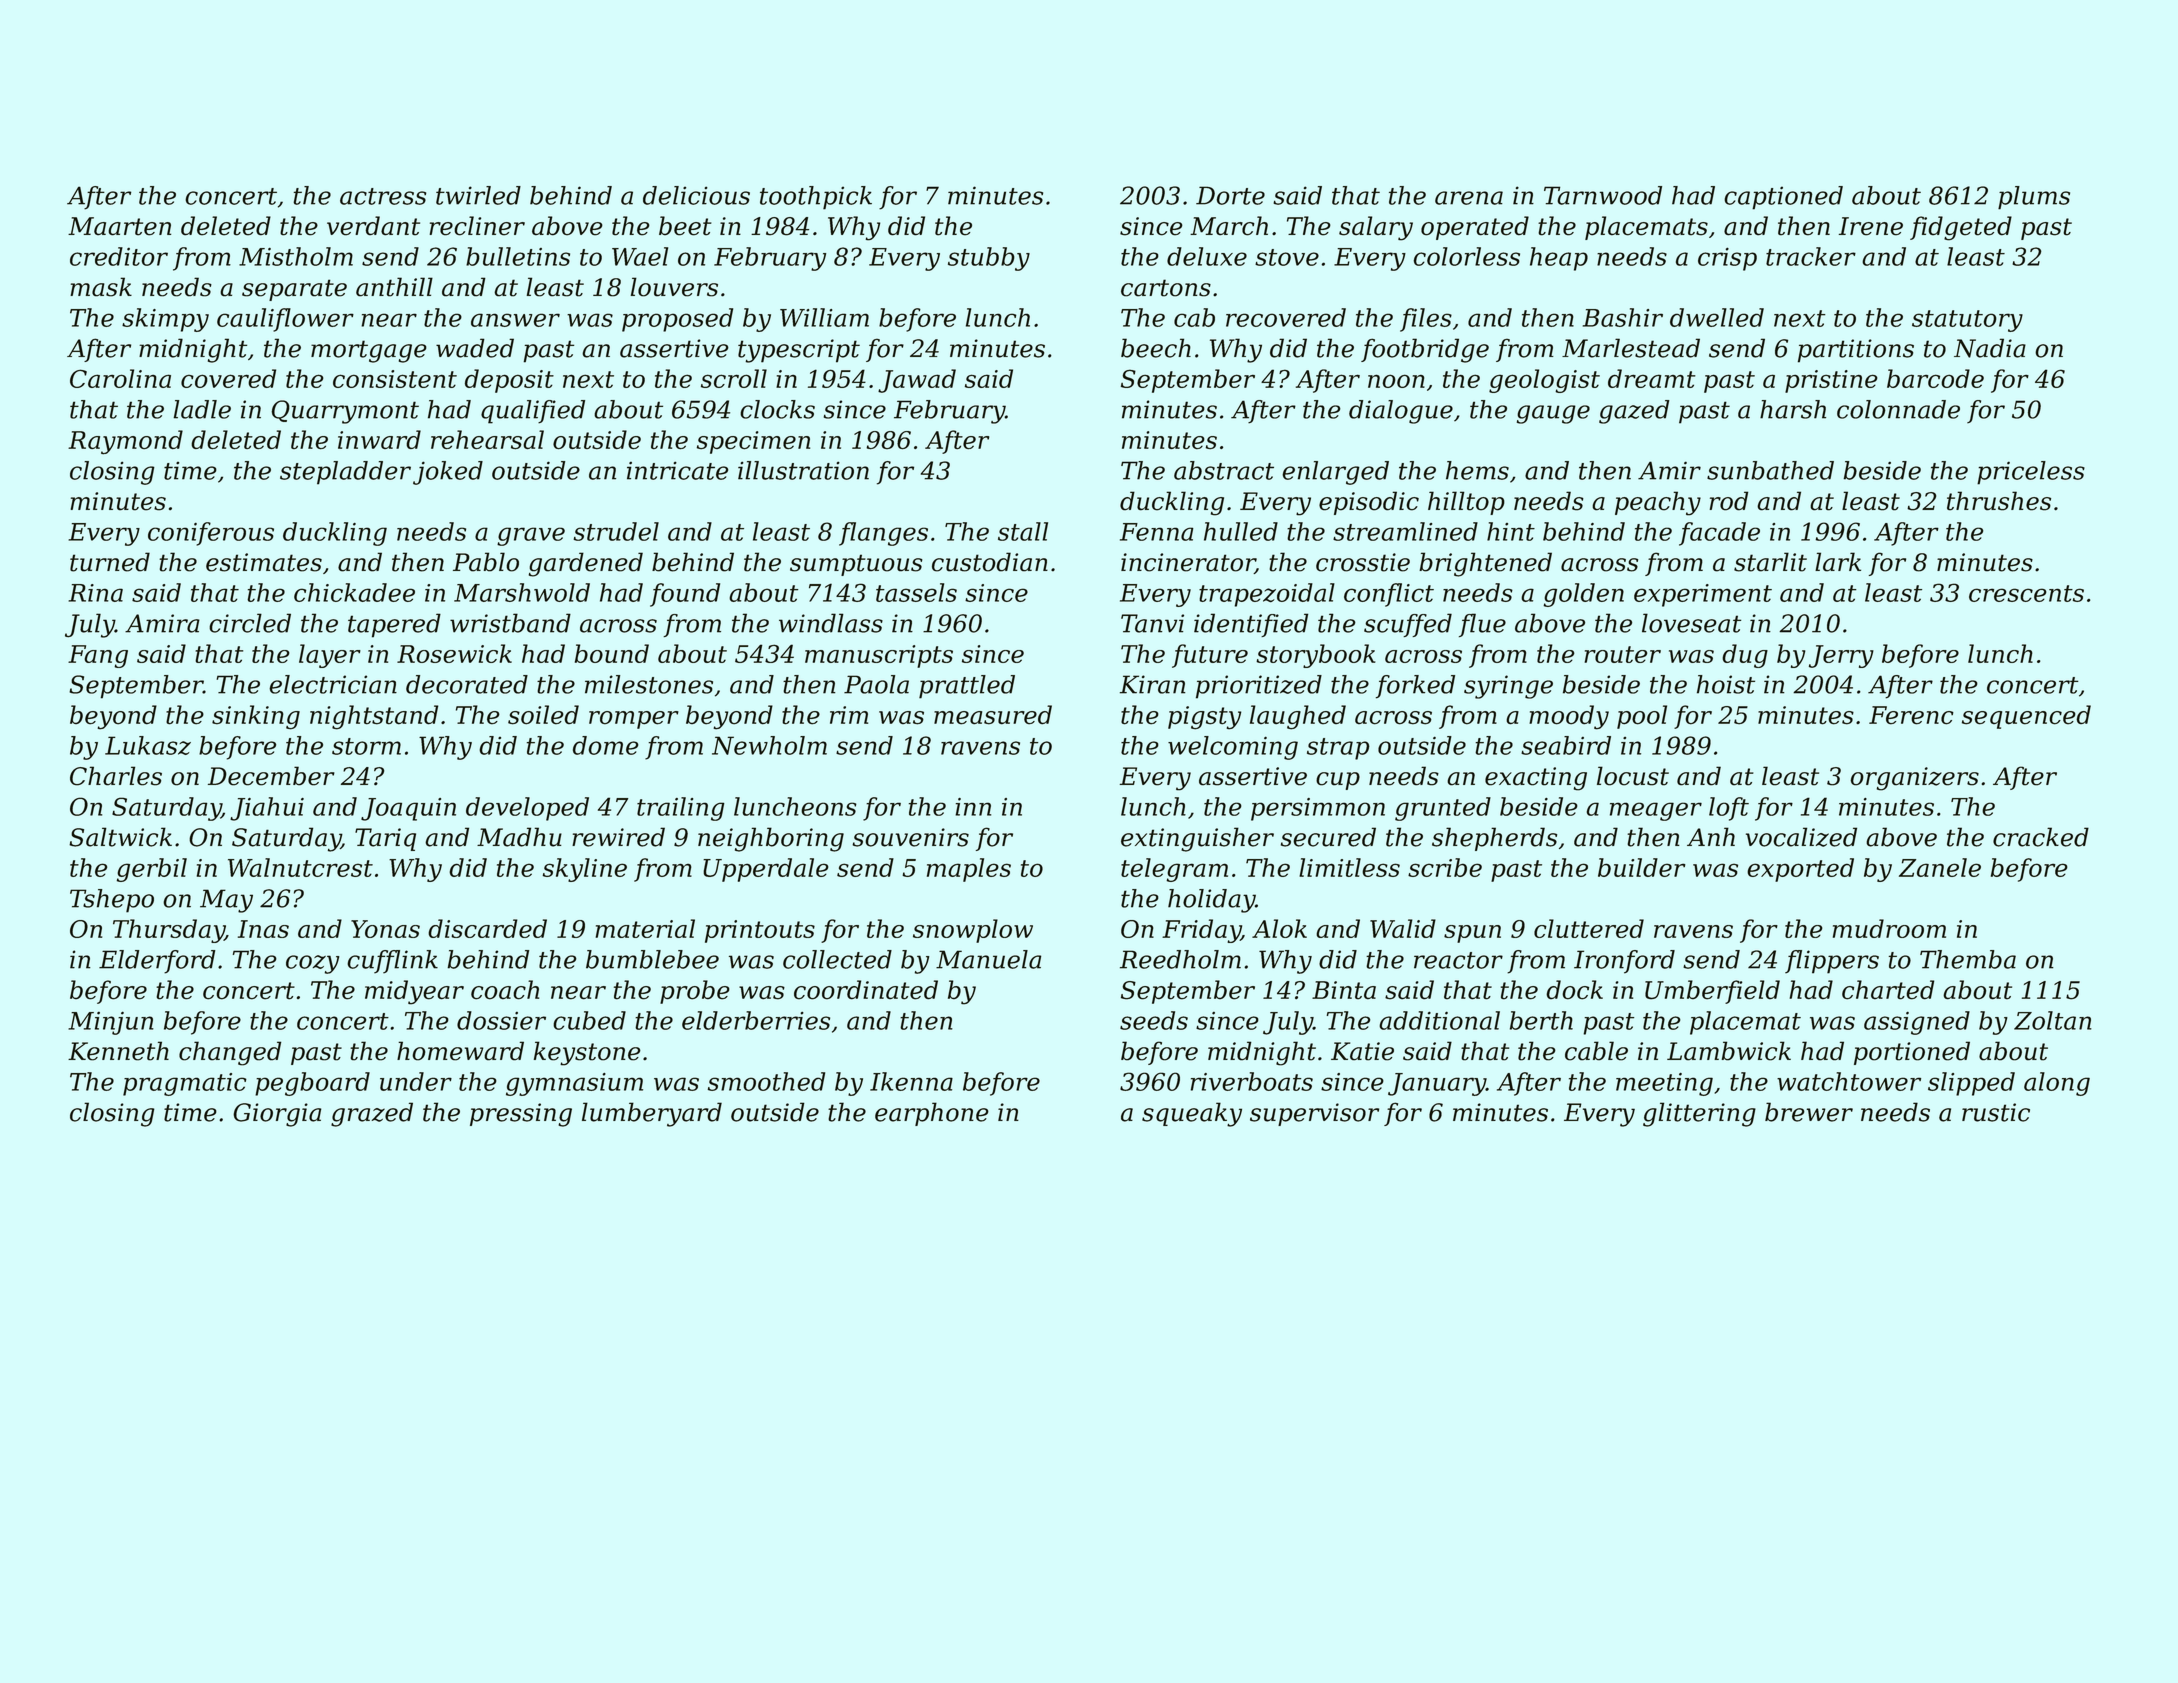 This screenshot has width=2178, height=1683. What do you see at coordinates (1811, 256) in the screenshot?
I see `tracker` at bounding box center [1811, 256].
